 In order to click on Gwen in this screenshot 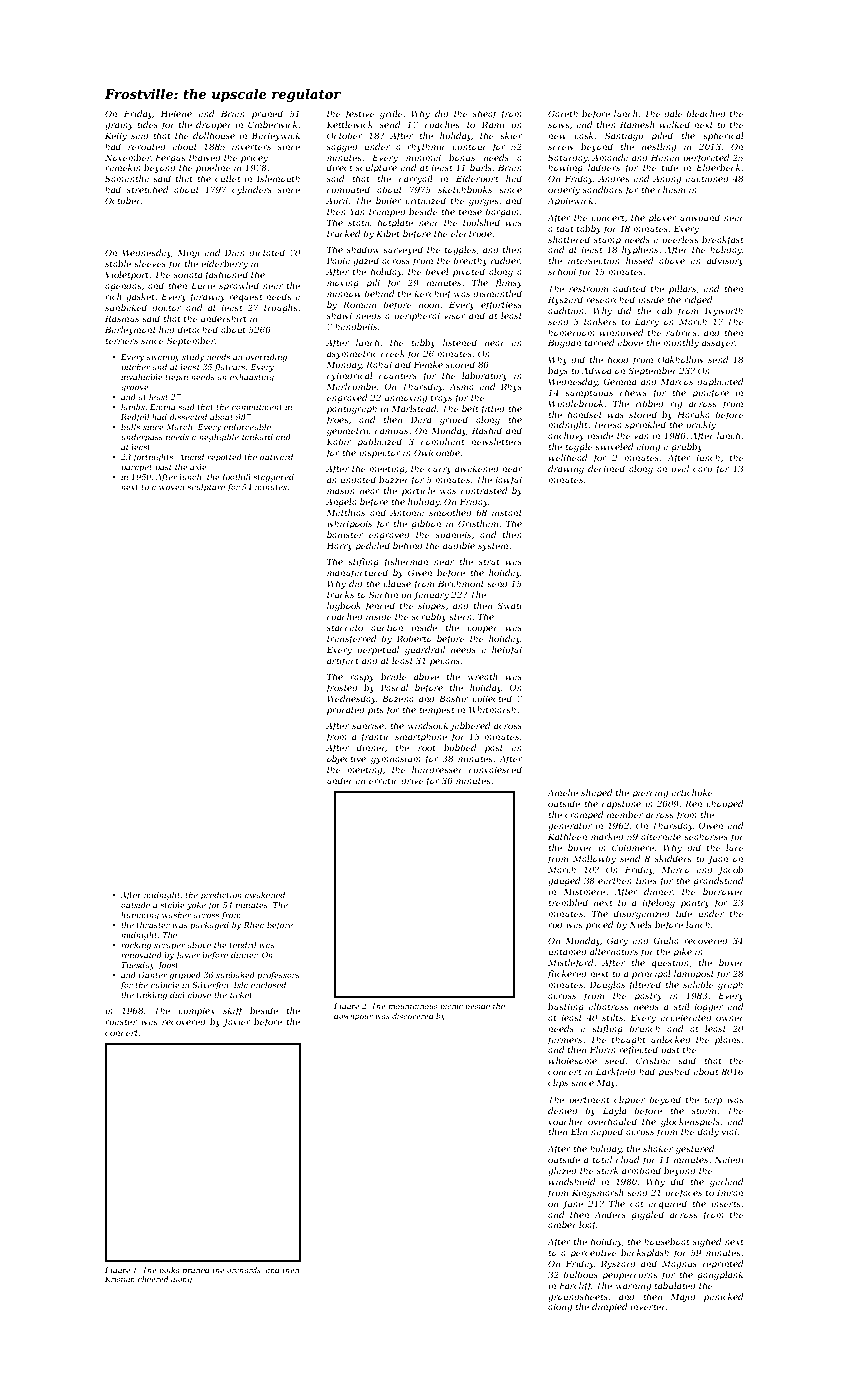, I will do `click(420, 572)`.
